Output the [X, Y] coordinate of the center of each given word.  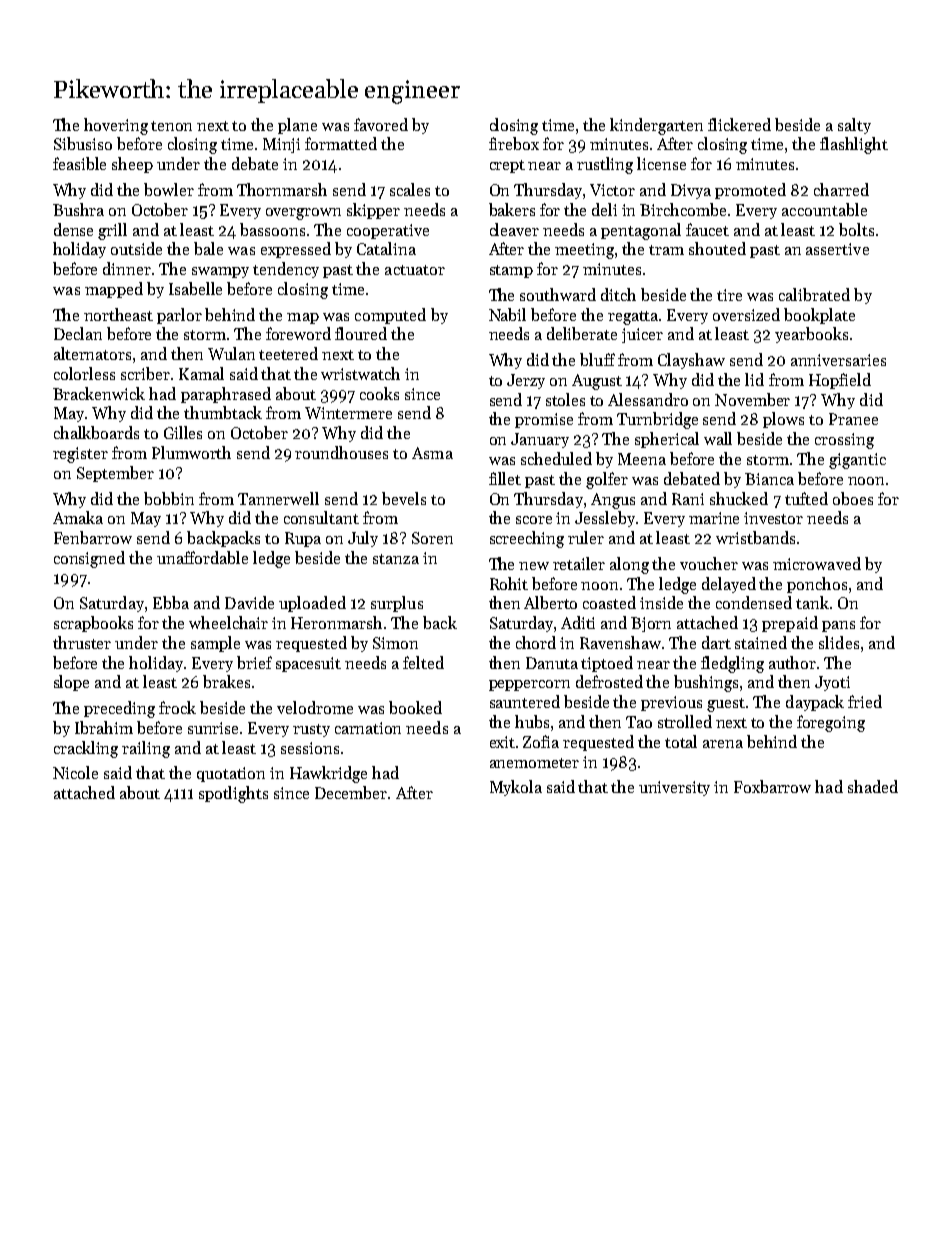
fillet [505, 478]
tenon [171, 126]
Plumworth [191, 452]
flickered [739, 124]
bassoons [272, 229]
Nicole [75, 772]
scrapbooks [93, 624]
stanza [396, 559]
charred [841, 189]
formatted [341, 143]
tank [812, 602]
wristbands [755, 537]
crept [507, 166]
